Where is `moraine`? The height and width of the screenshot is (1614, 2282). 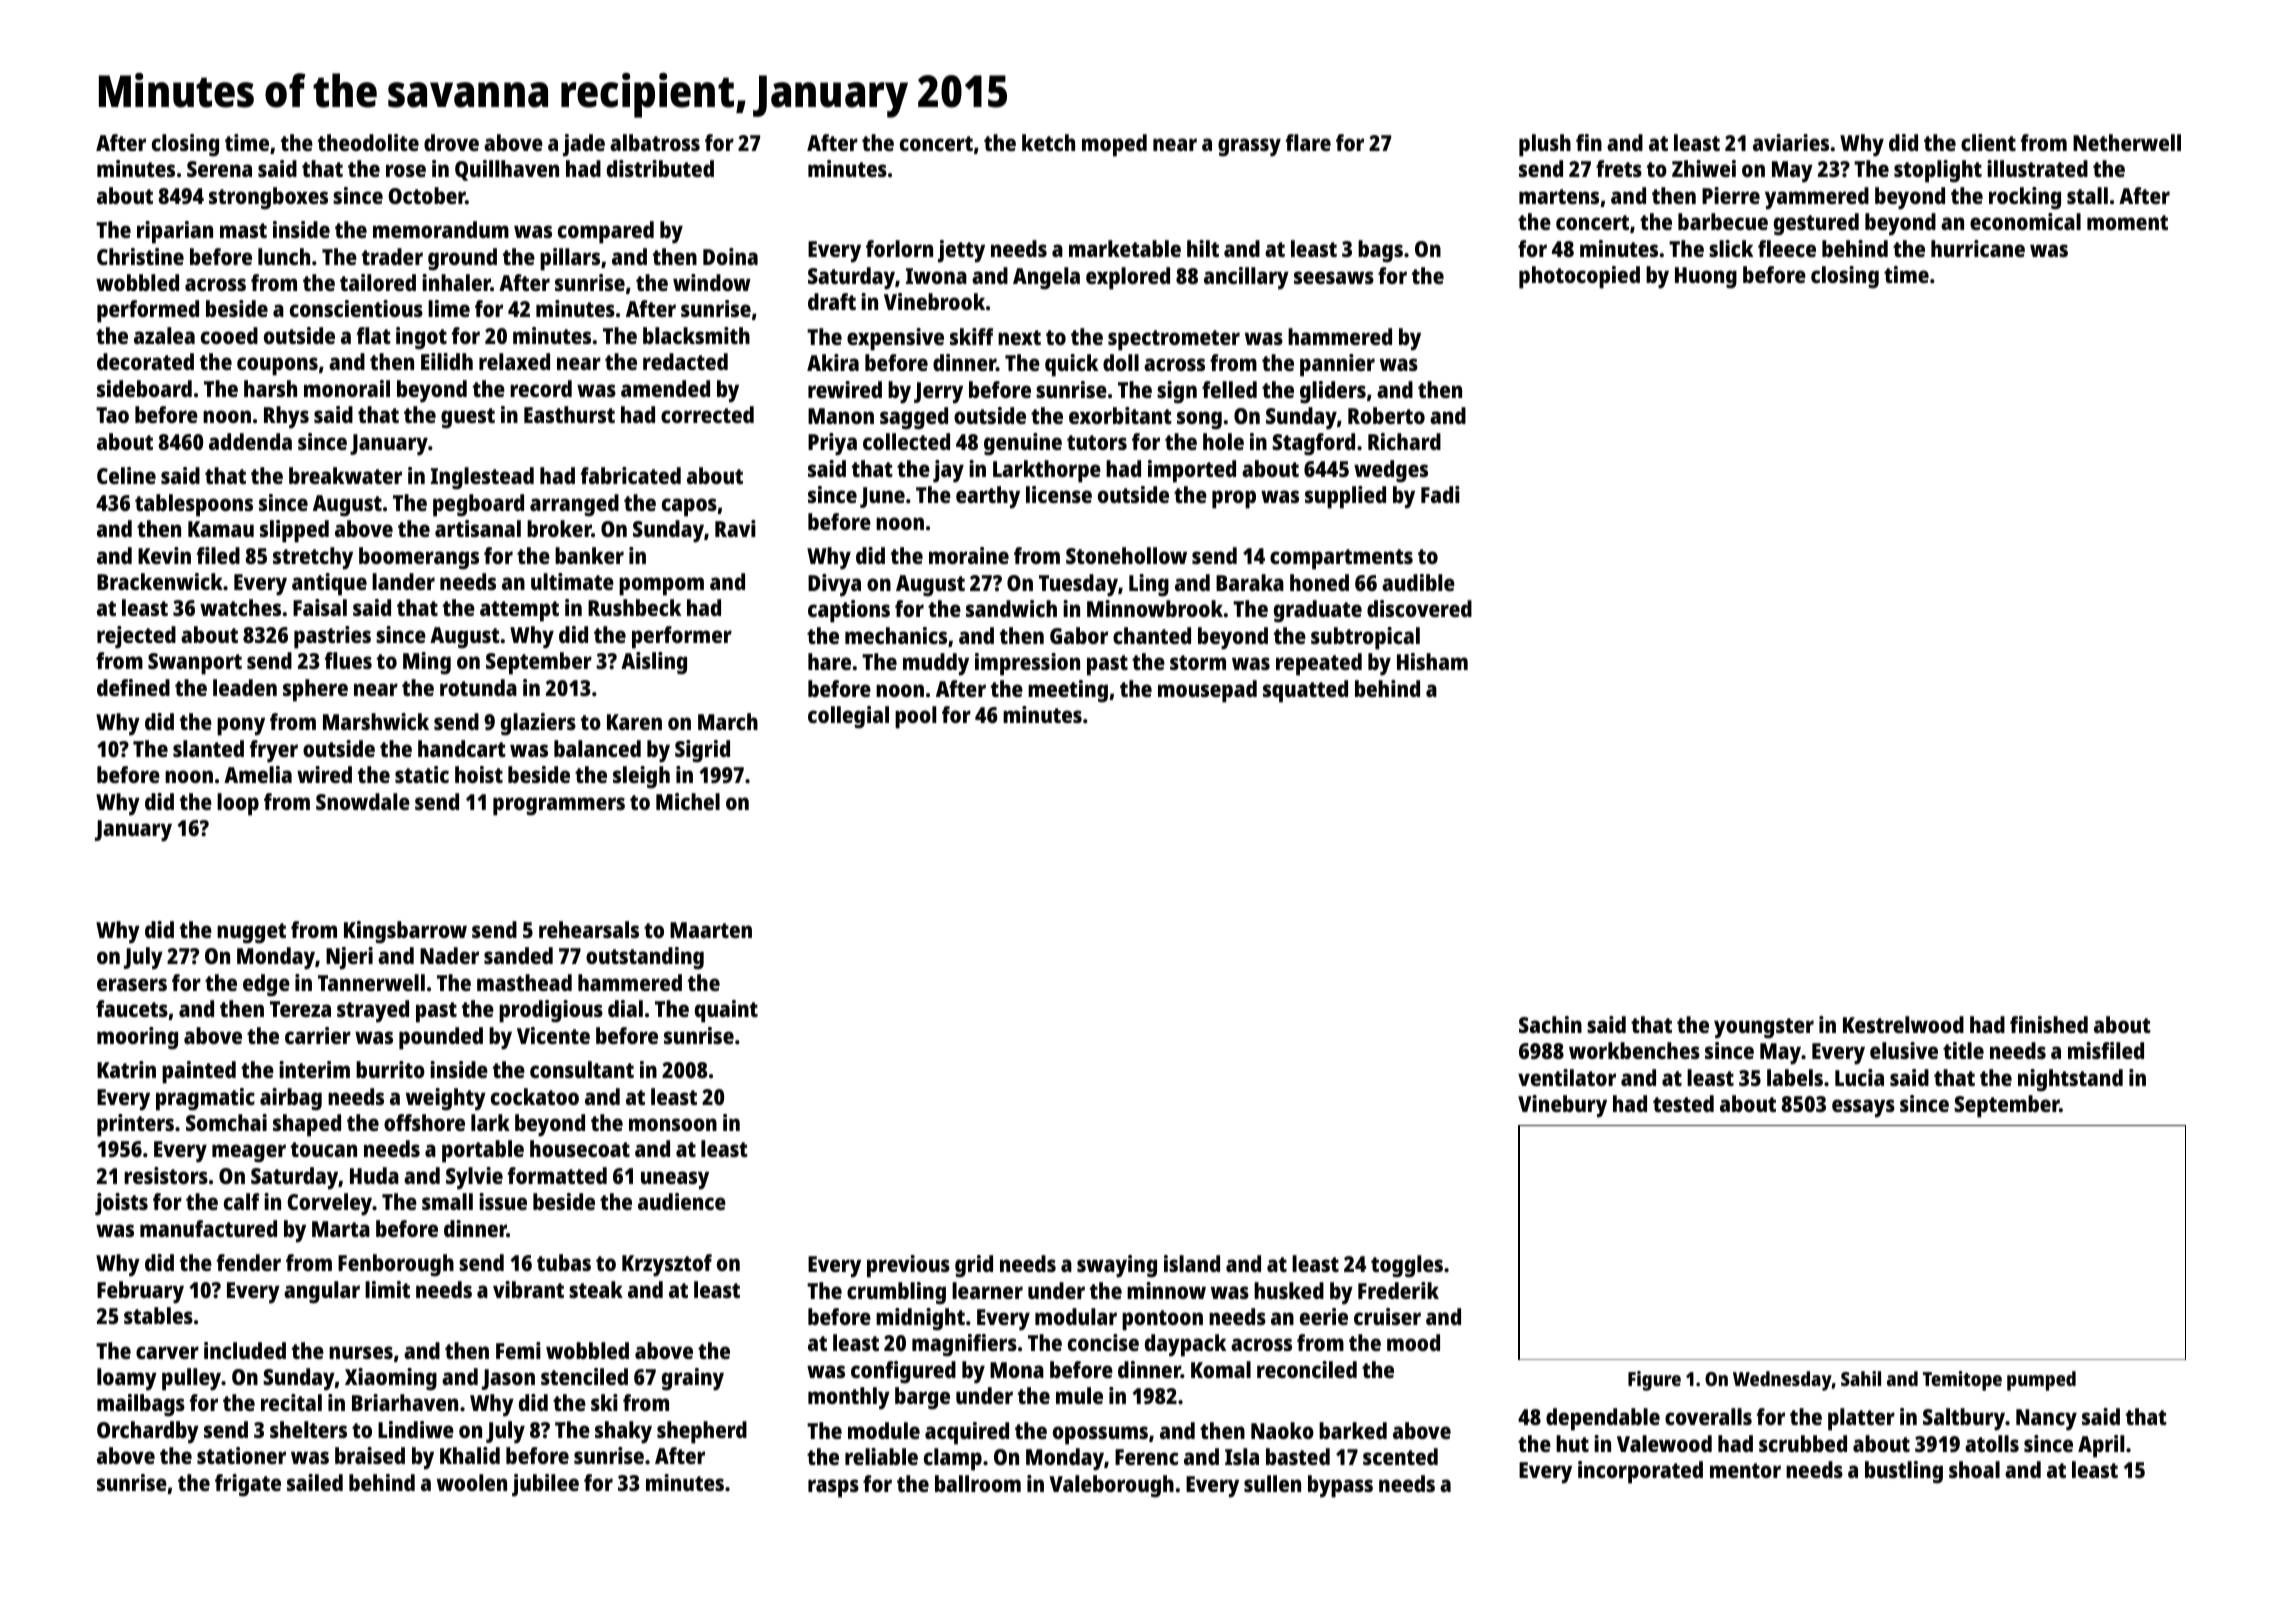
moraine is located at coordinates (969, 555).
